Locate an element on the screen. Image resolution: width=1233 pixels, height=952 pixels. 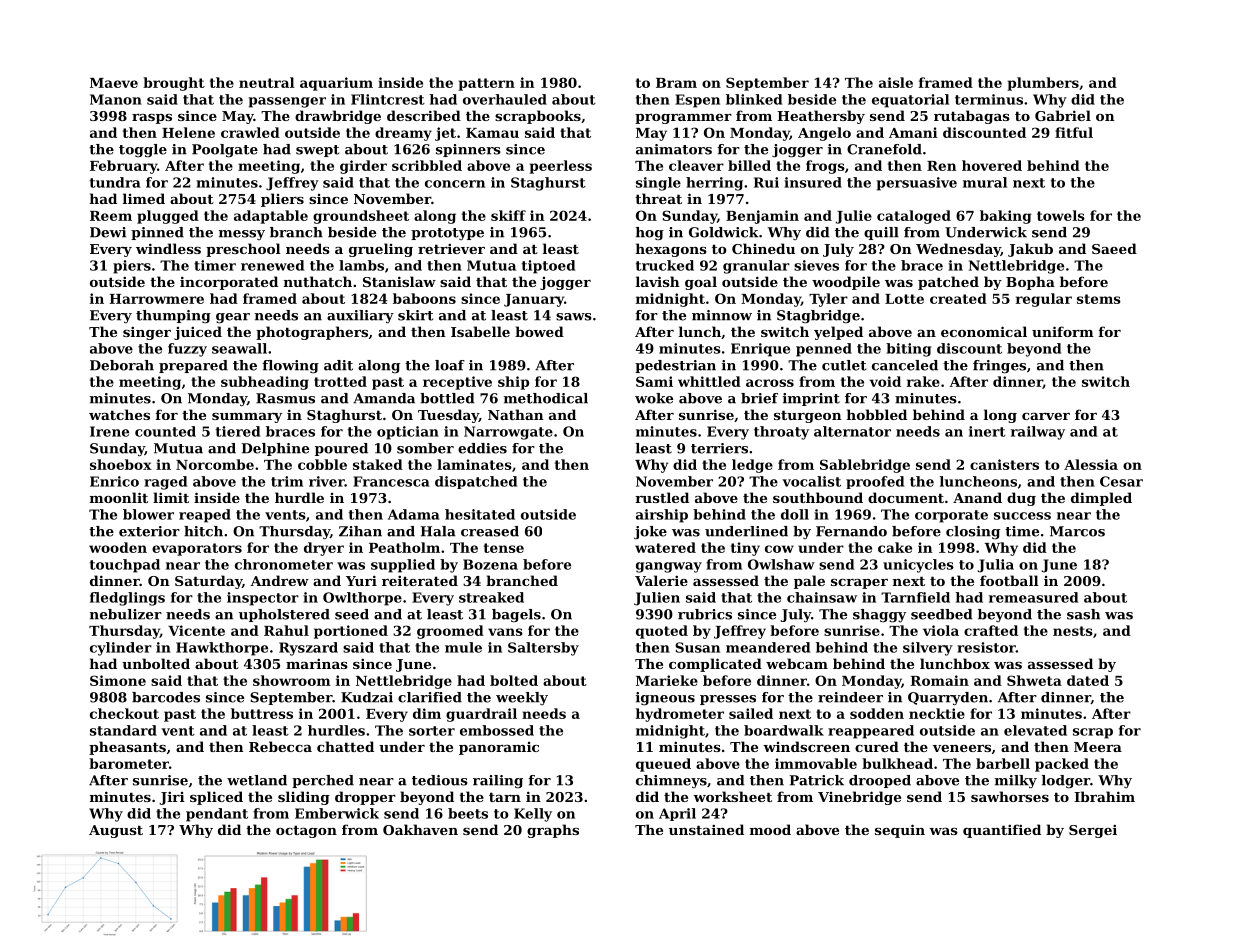
pattern is located at coordinates (486, 84).
